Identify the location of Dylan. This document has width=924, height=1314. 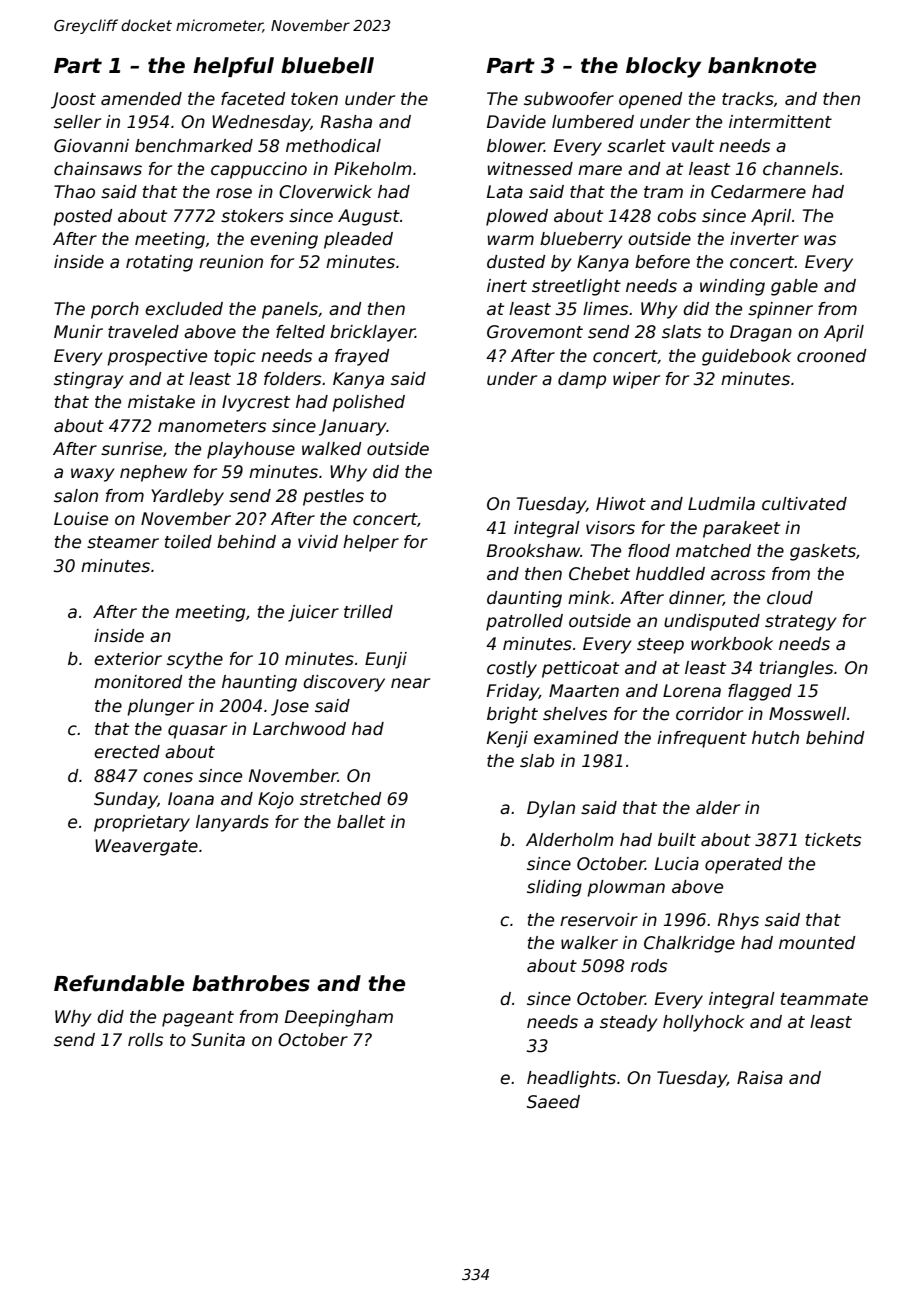
(551, 809).
